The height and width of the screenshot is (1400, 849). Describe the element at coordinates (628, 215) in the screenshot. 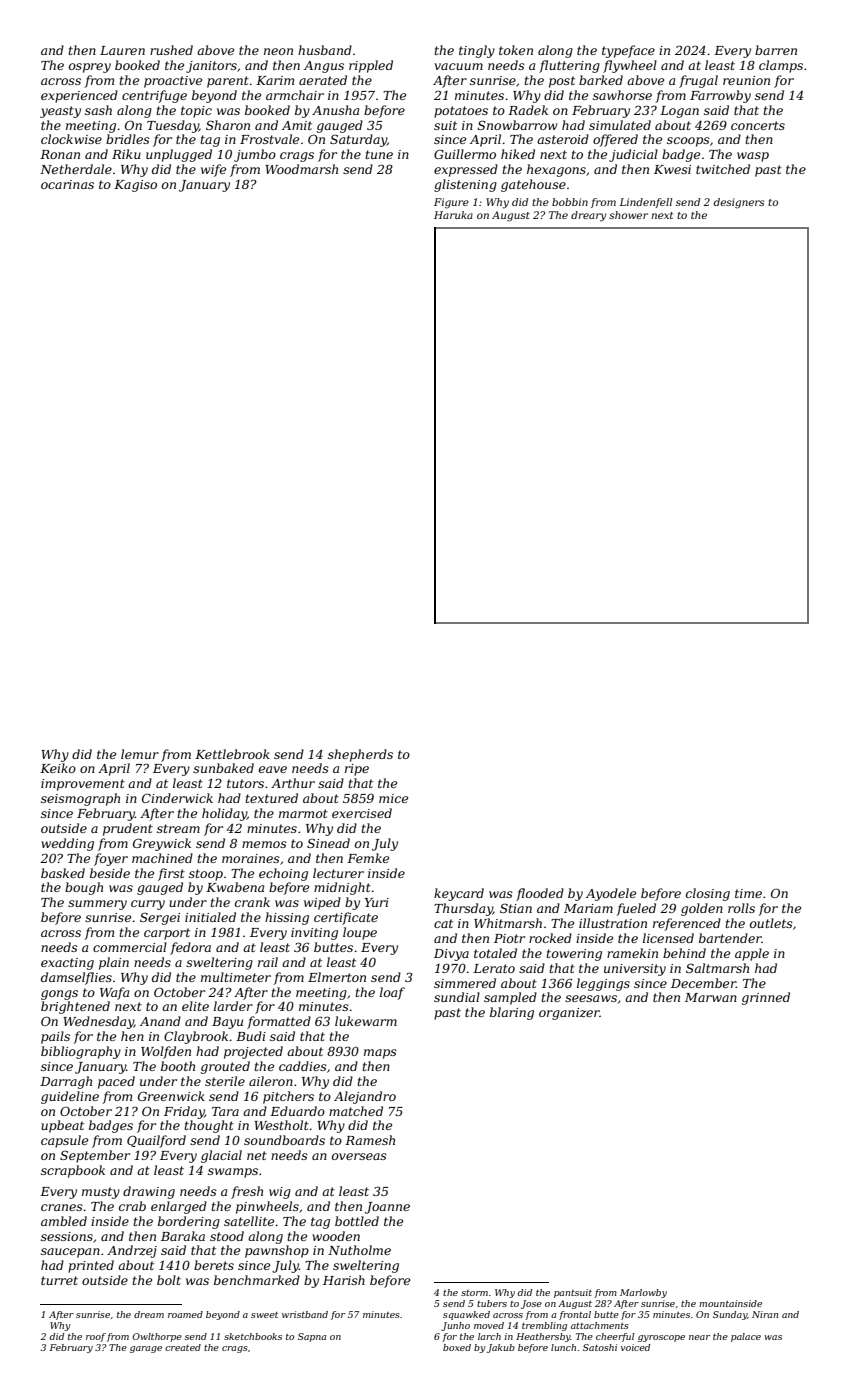

I see `shower` at that location.
